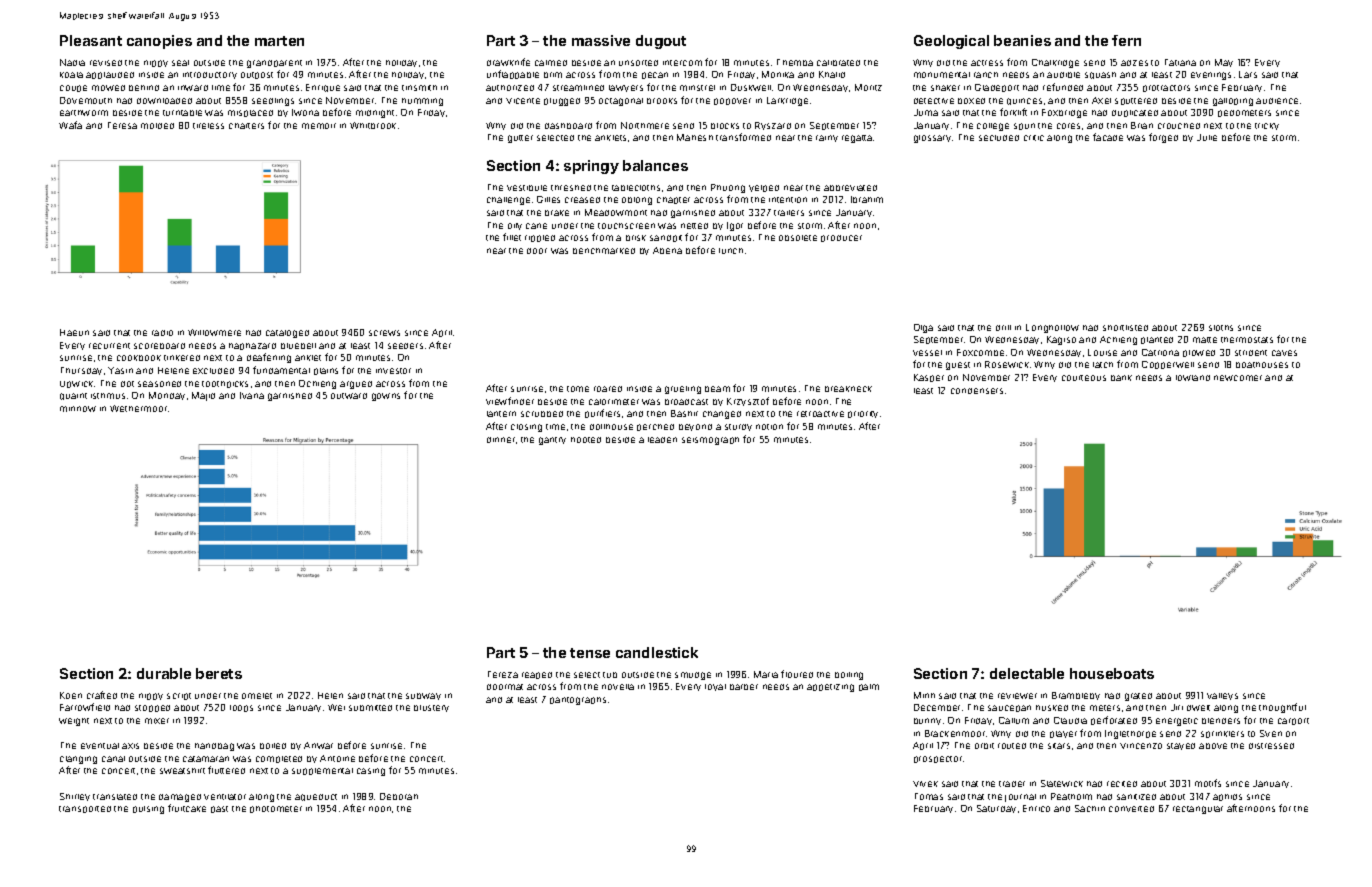  Describe the element at coordinates (159, 42) in the screenshot. I see `canopies` at that location.
